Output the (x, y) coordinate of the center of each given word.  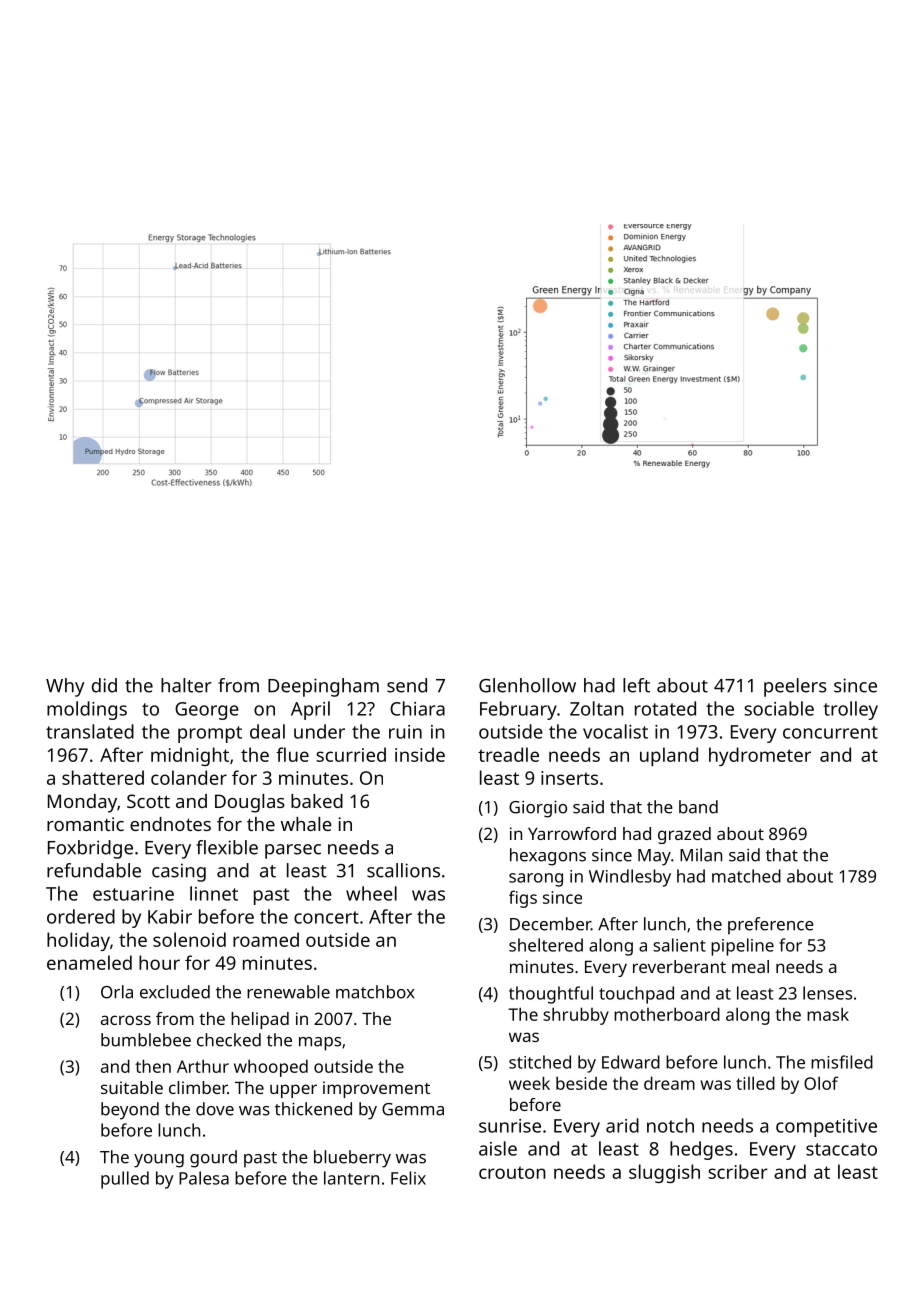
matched (746, 876)
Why (65, 687)
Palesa (204, 1178)
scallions (403, 870)
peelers (795, 687)
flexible (227, 847)
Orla (117, 992)
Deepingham (323, 687)
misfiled (842, 1062)
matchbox (375, 992)
